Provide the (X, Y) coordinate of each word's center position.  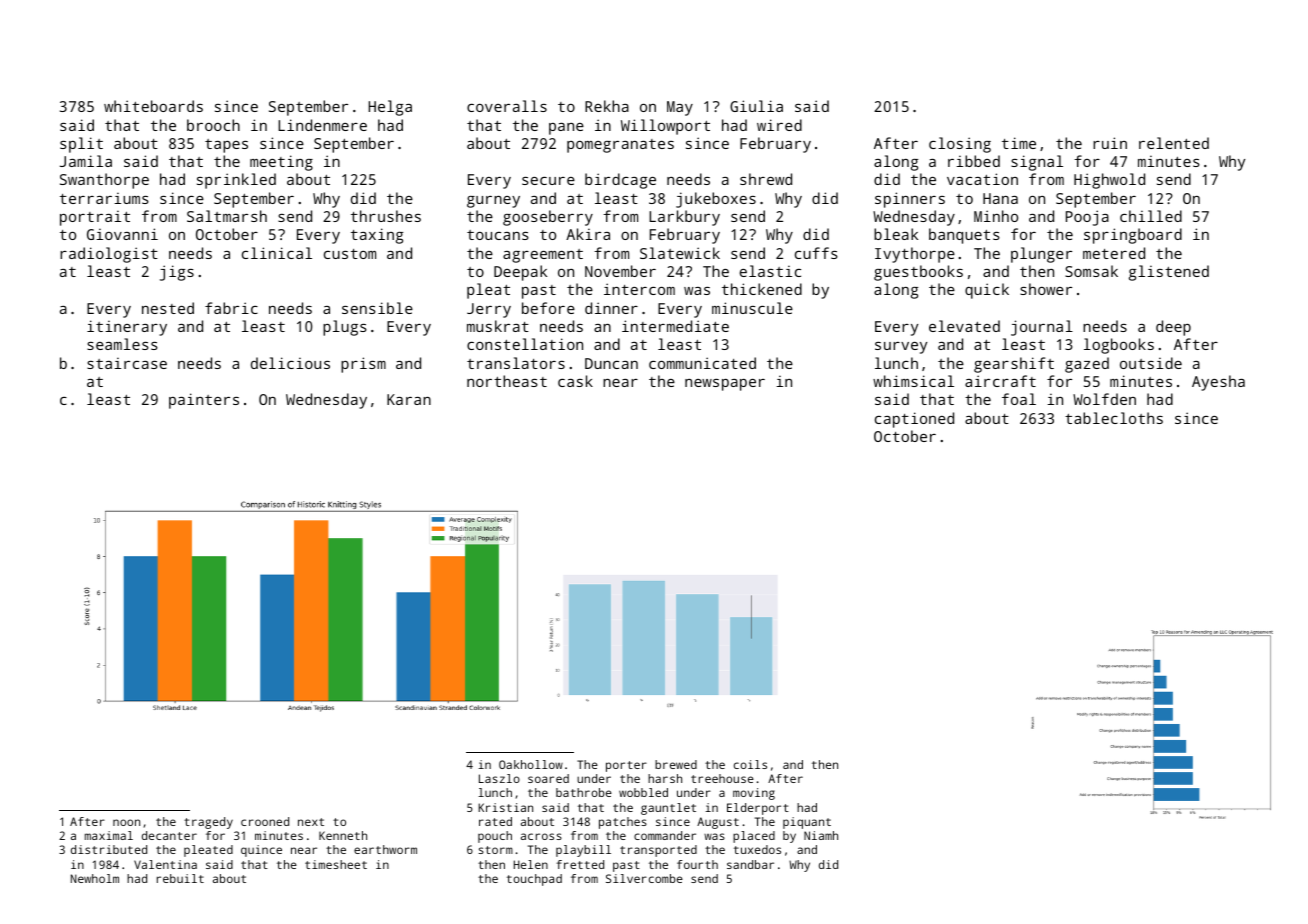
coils (750, 764)
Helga (390, 108)
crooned (265, 821)
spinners (910, 200)
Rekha (607, 106)
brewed (676, 764)
